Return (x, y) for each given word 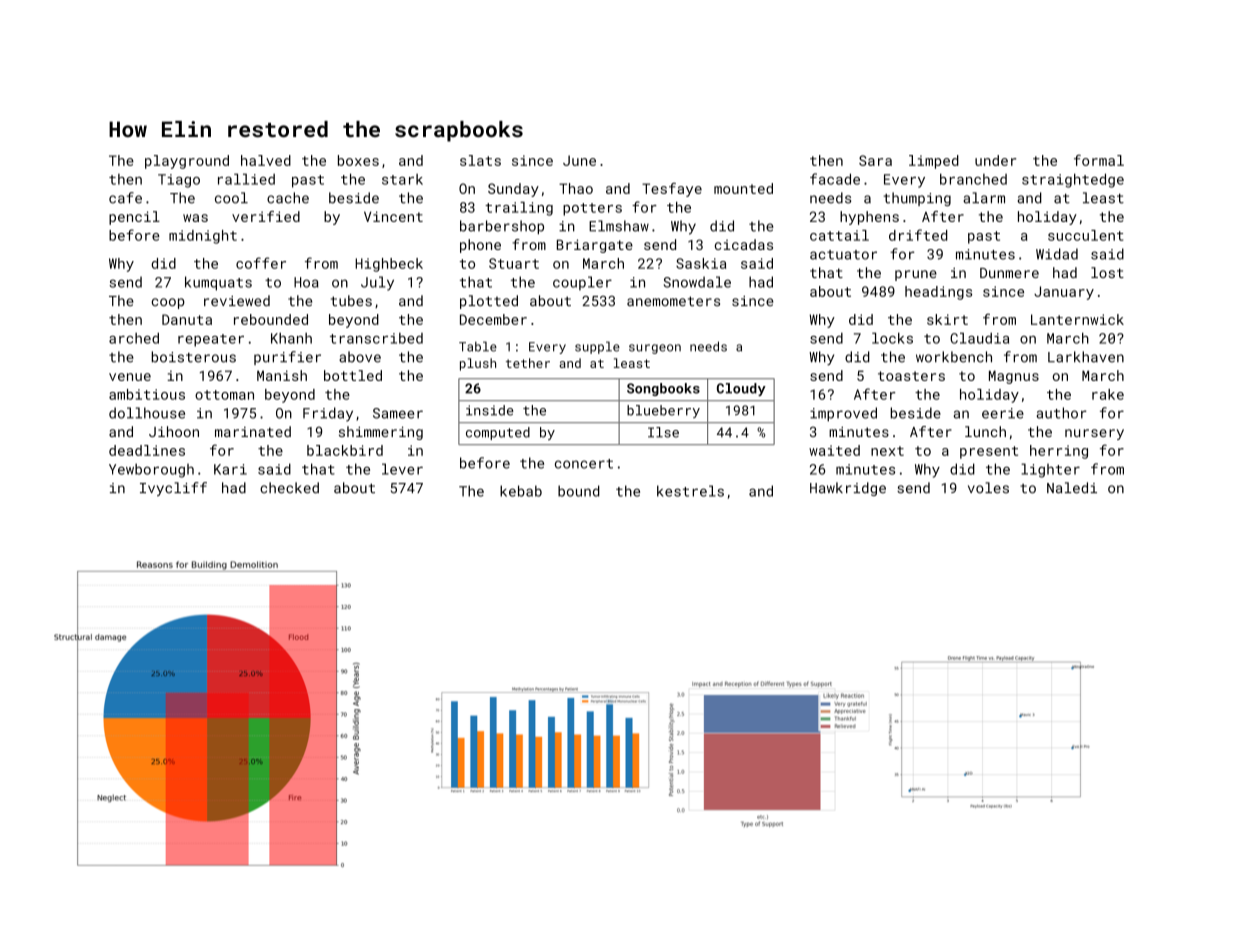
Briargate (595, 246)
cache (288, 198)
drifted (918, 235)
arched (134, 338)
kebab (521, 491)
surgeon (655, 349)
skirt (947, 319)
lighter (1050, 470)
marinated (253, 431)
